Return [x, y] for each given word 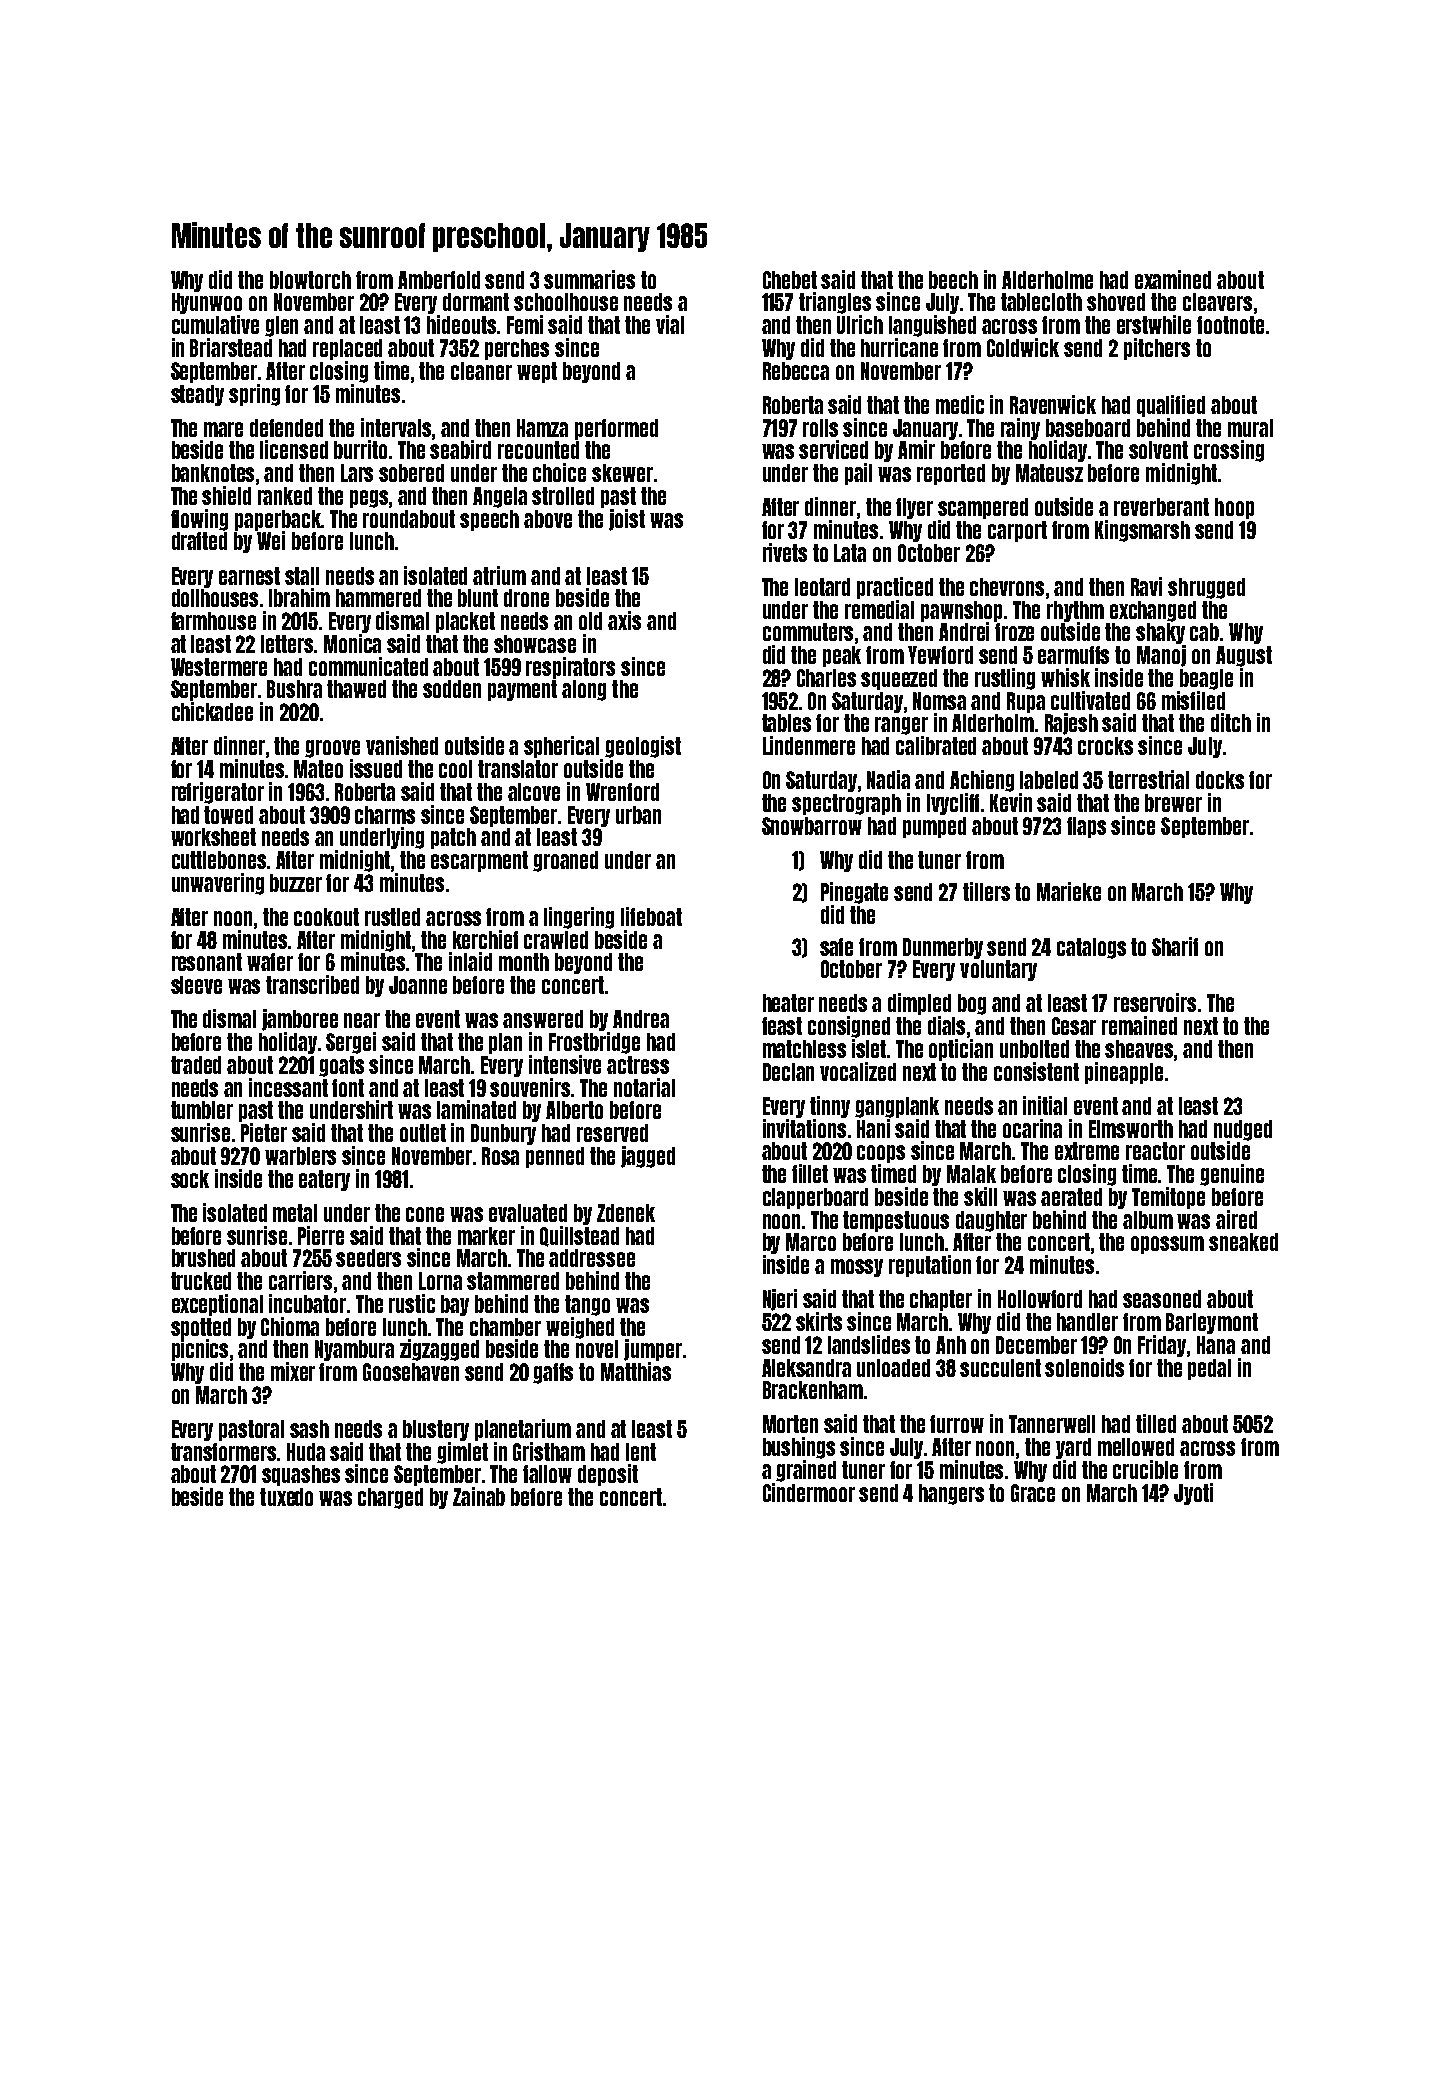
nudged [1243, 1130]
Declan [788, 1072]
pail [858, 474]
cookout [326, 917]
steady [197, 395]
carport [1017, 531]
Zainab [479, 1496]
